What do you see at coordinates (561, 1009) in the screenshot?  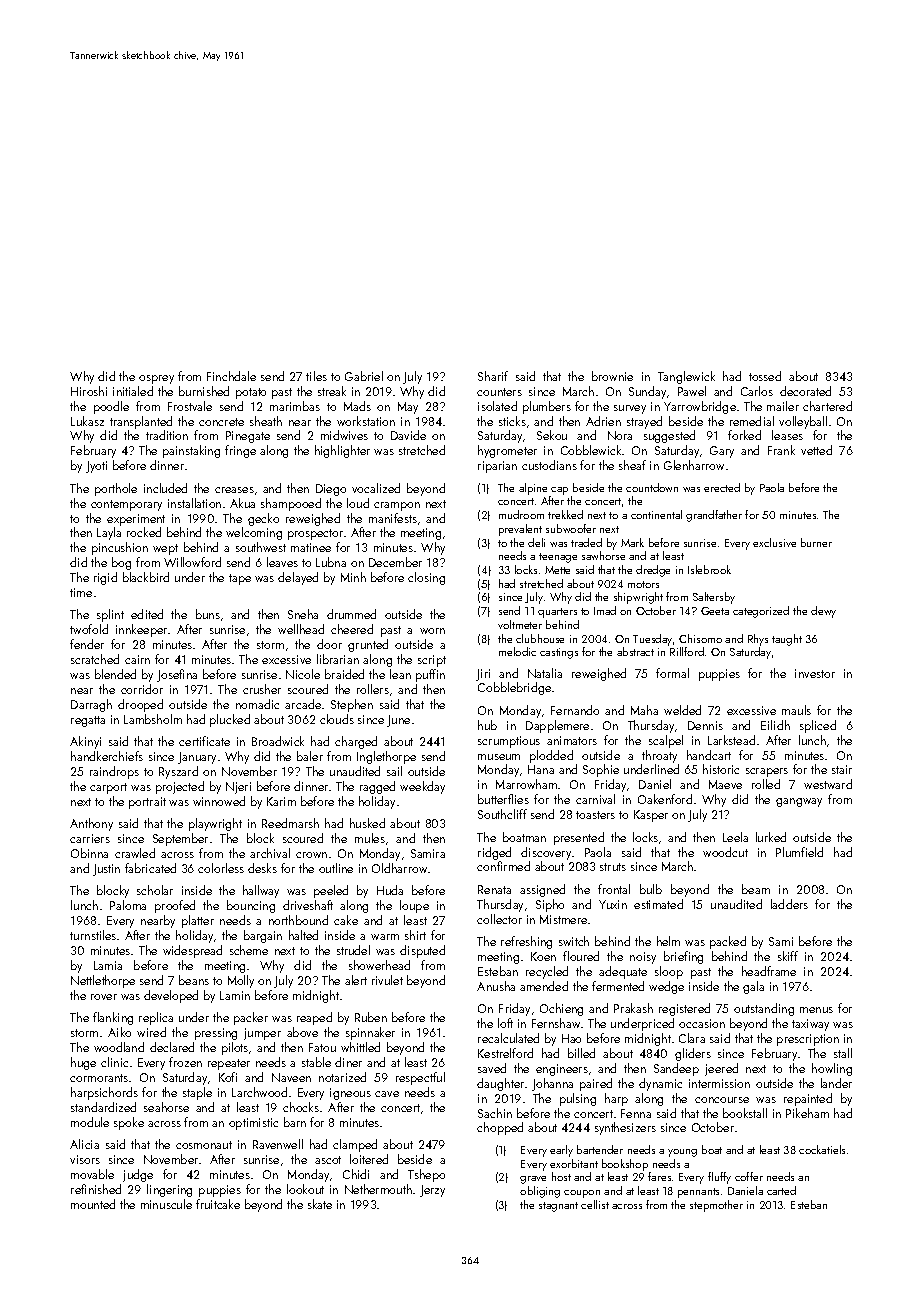 I see `Ochieng` at bounding box center [561, 1009].
